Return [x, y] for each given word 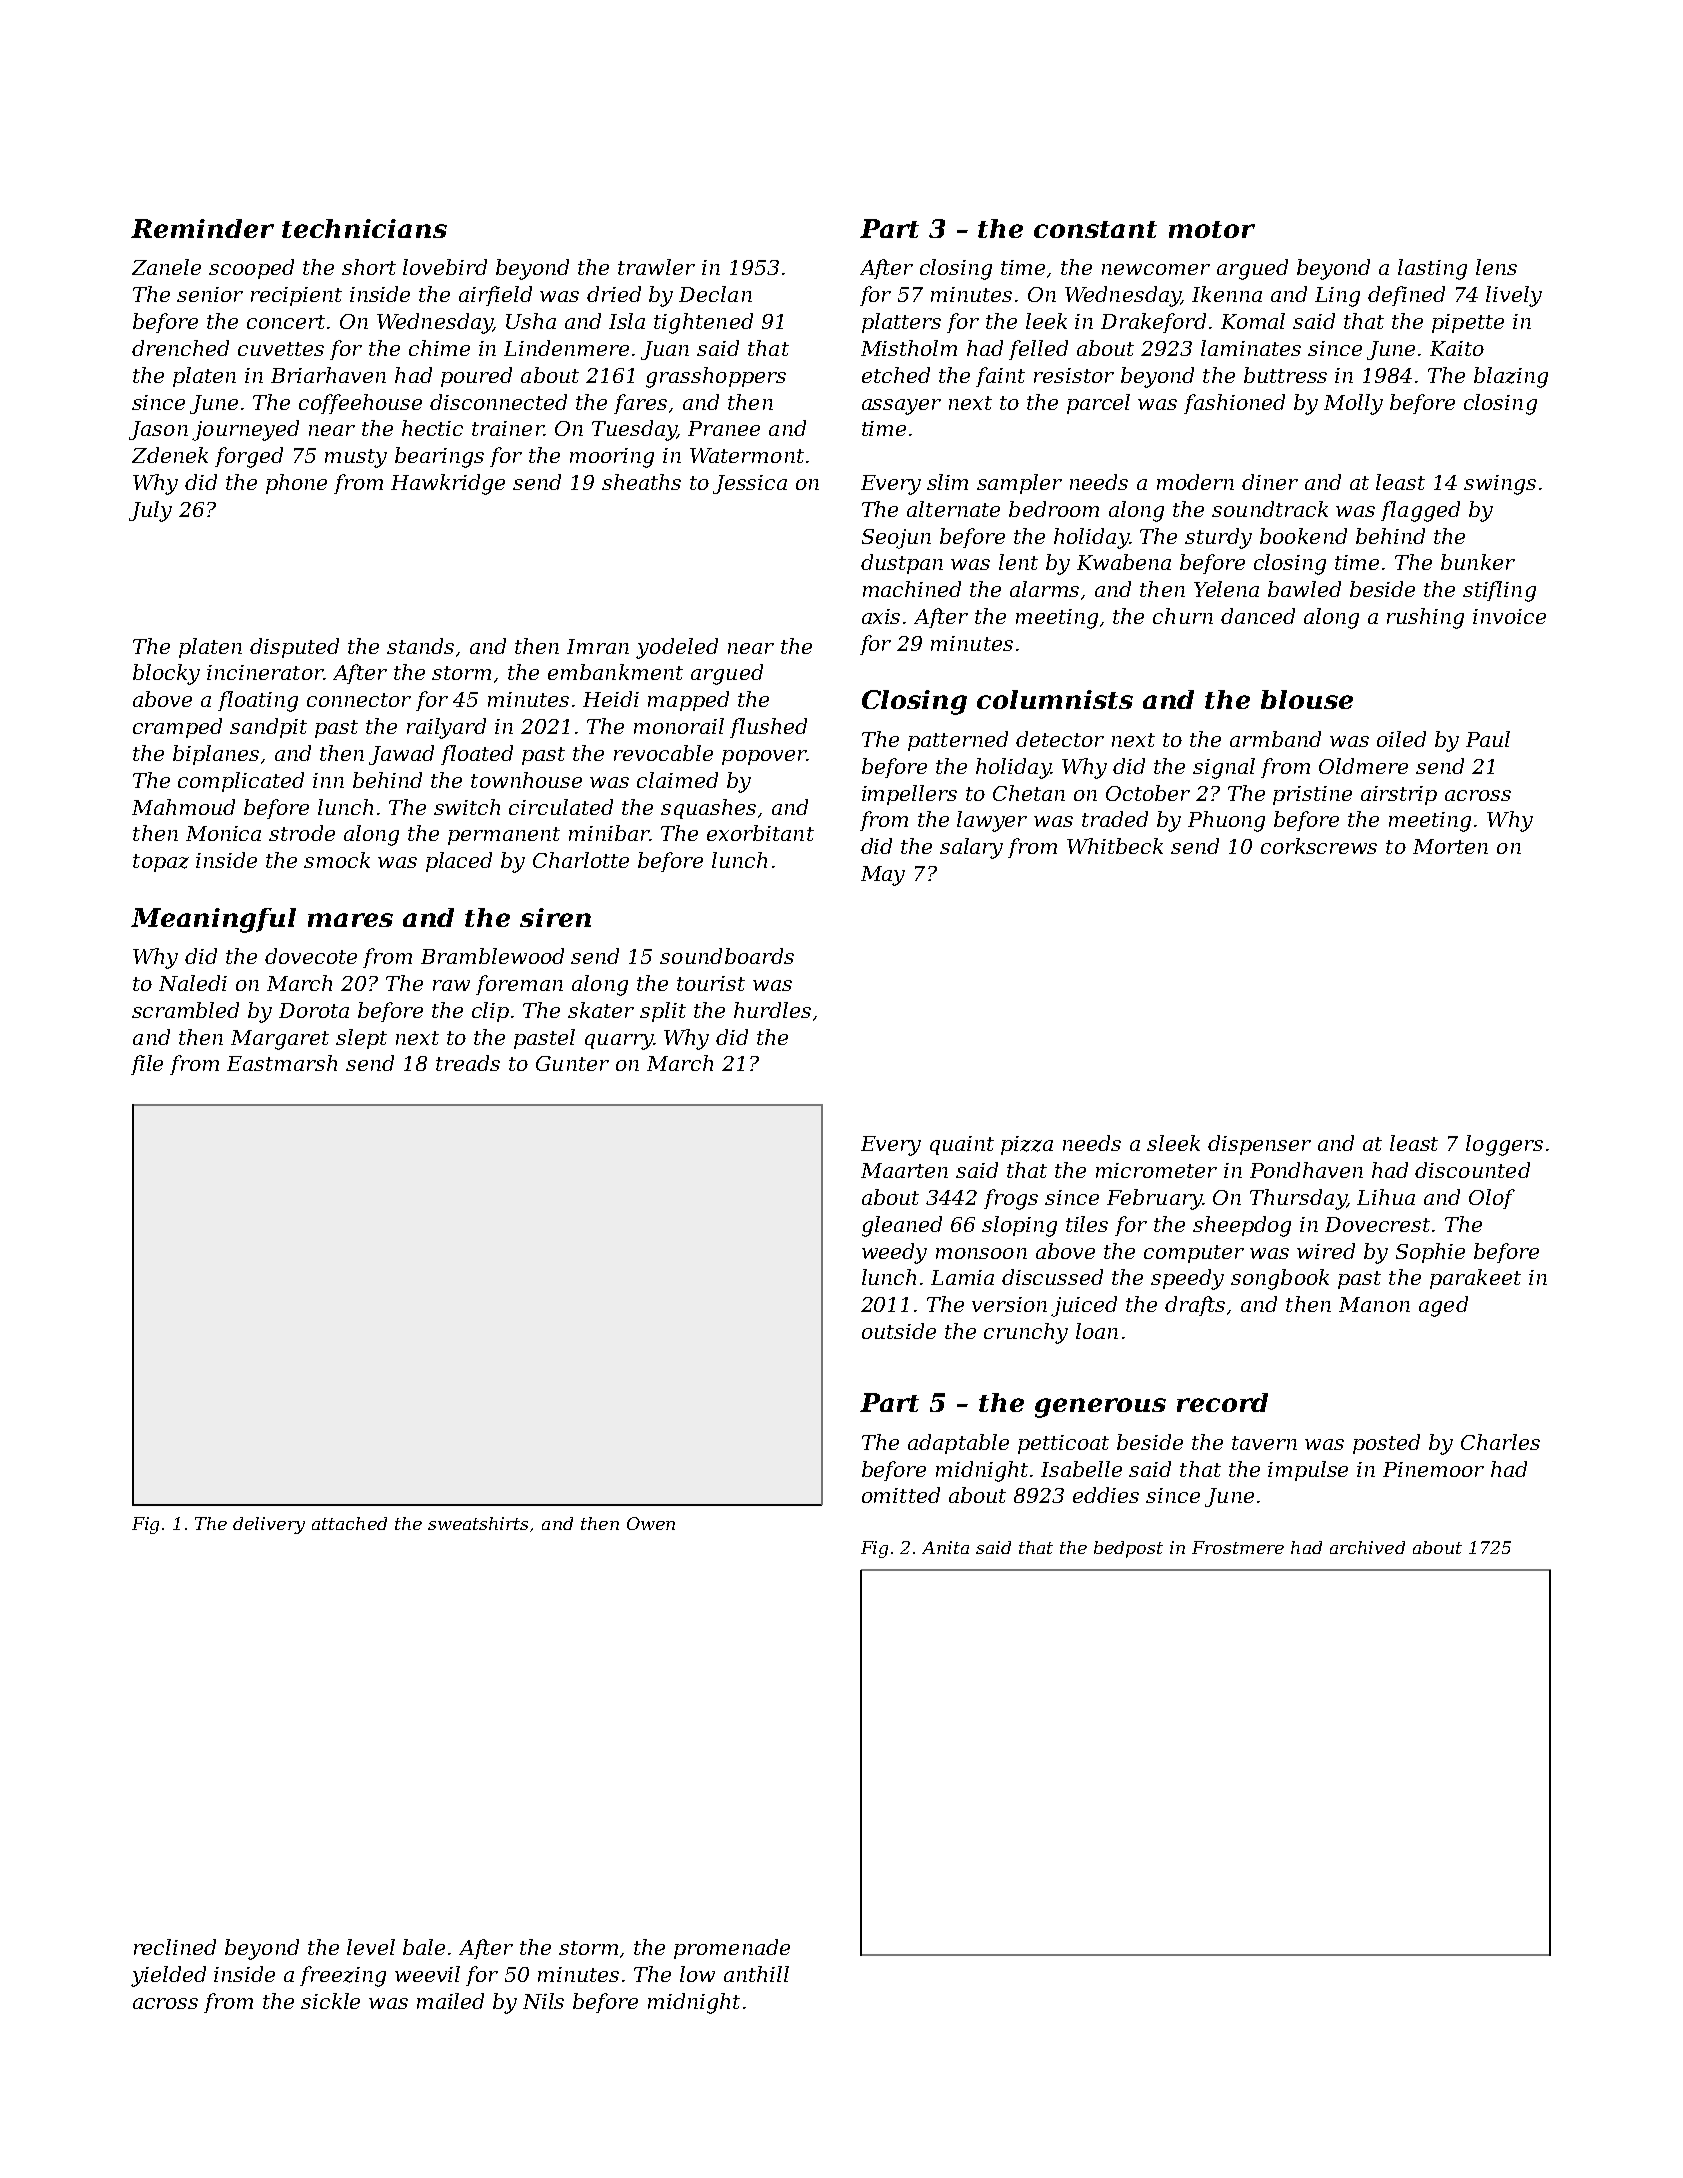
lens [1496, 267]
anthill [756, 1974]
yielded [168, 1976]
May [883, 876]
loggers [1504, 1145]
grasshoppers [716, 377]
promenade [732, 1949]
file [147, 1065]
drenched [180, 348]
